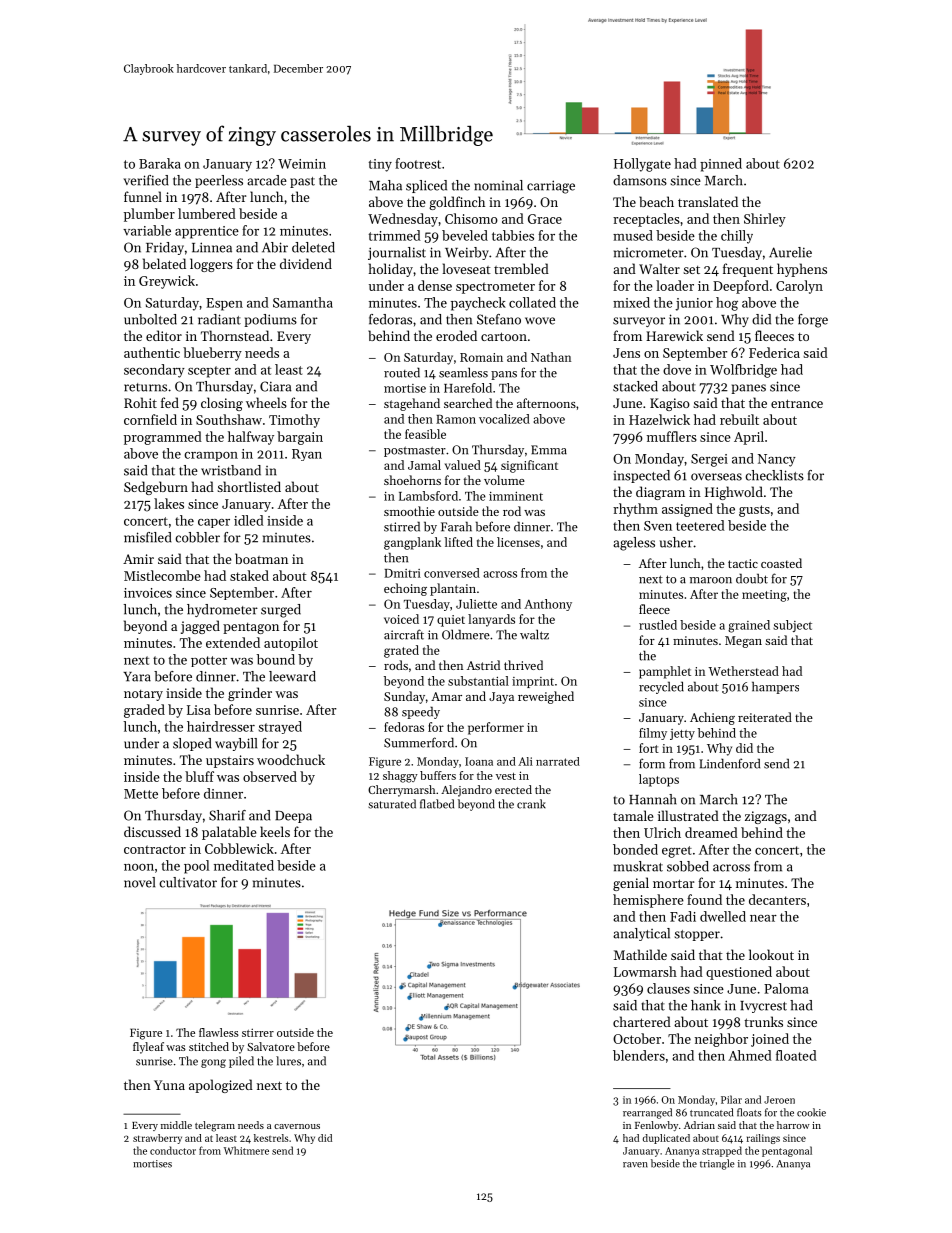  Describe the element at coordinates (766, 817) in the screenshot. I see `zigzags` at that location.
